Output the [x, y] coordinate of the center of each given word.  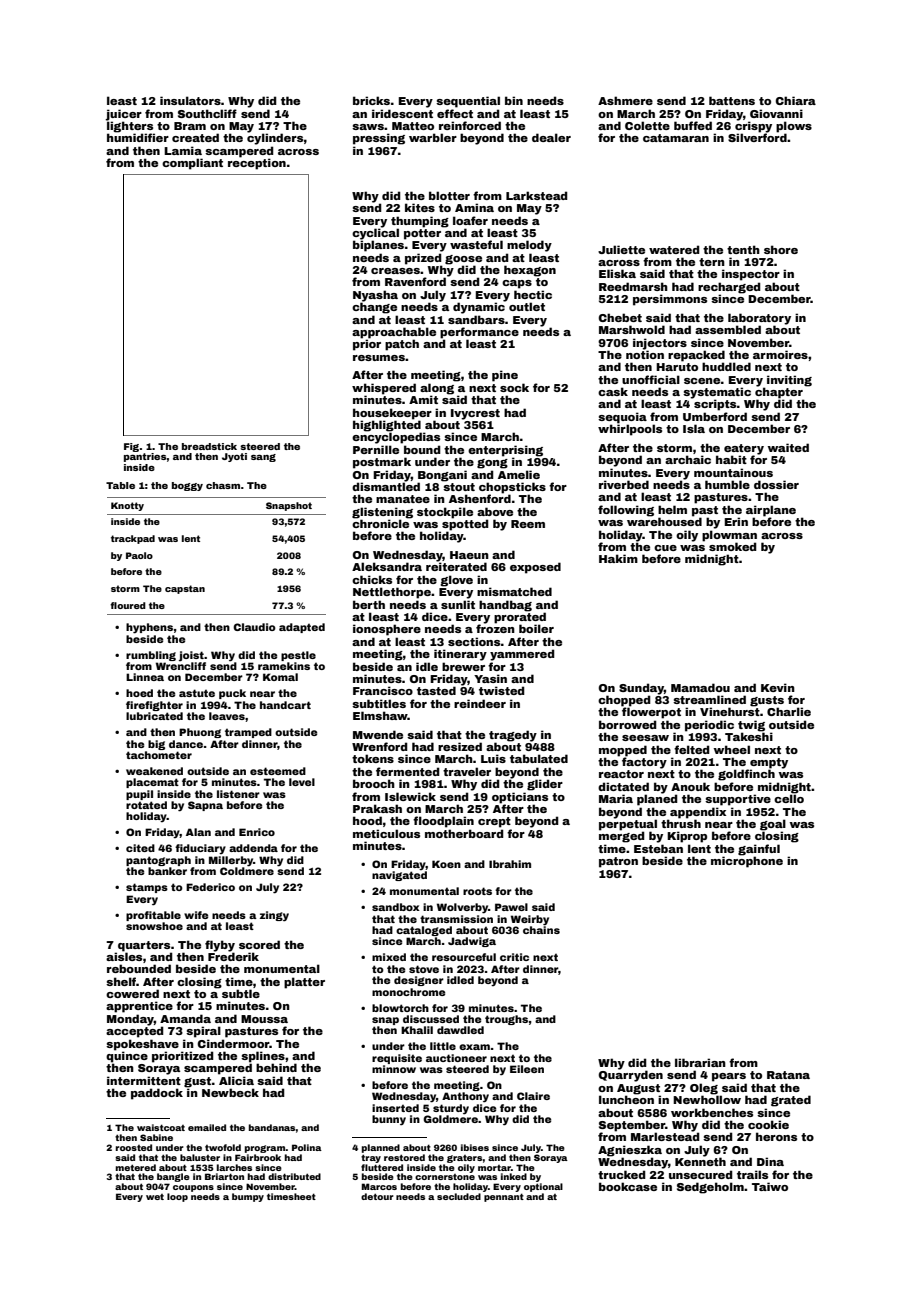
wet [155, 1197]
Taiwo [770, 1186]
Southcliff [207, 113]
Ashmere [625, 100]
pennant [504, 1197]
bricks [371, 100]
